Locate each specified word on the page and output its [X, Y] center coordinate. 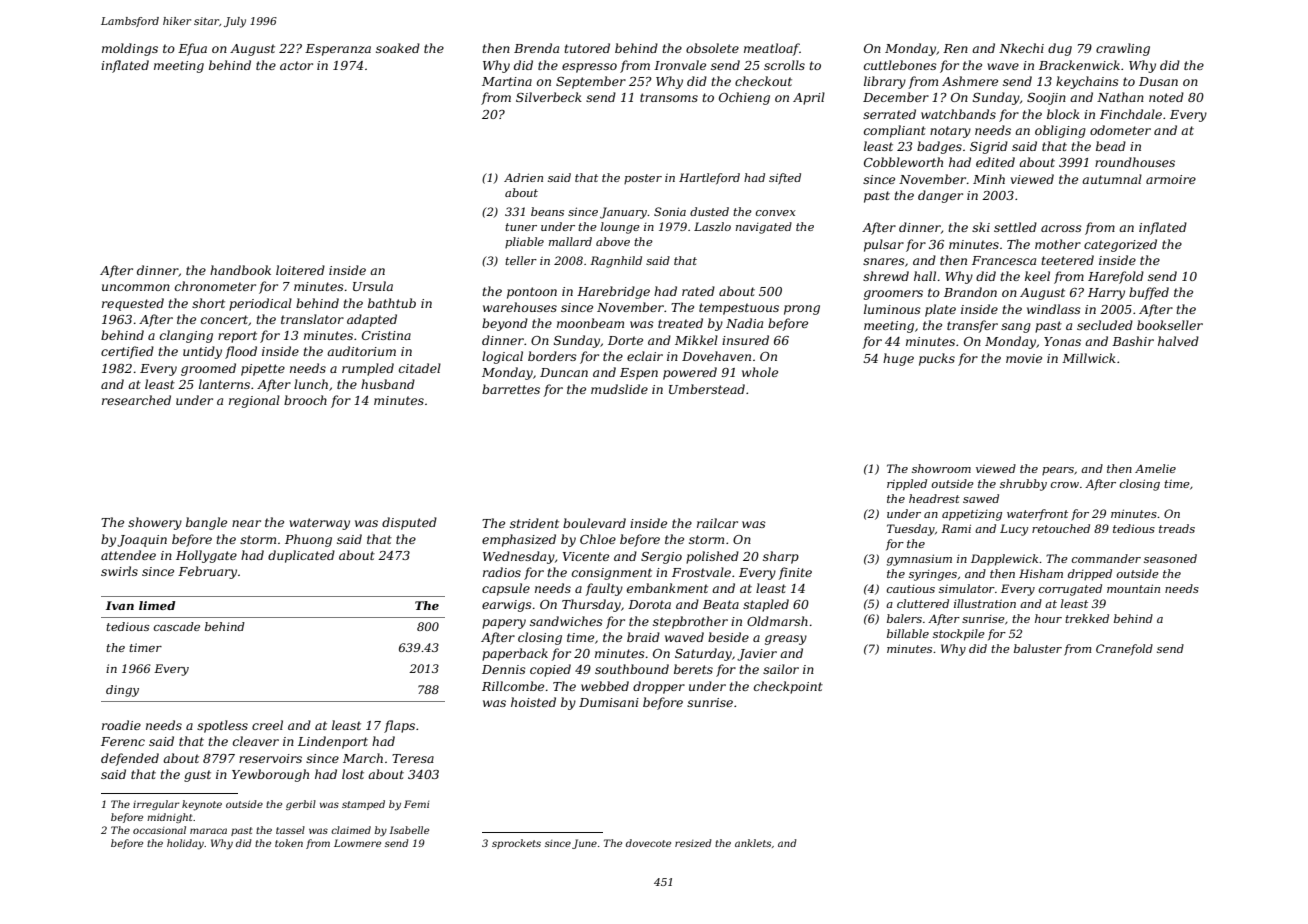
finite [795, 573]
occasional [159, 830]
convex [776, 213]
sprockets [516, 844]
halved [1178, 341]
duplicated [301, 556]
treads [1177, 528]
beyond [505, 324]
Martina [507, 81]
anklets [753, 843]
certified [127, 352]
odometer [1120, 130]
